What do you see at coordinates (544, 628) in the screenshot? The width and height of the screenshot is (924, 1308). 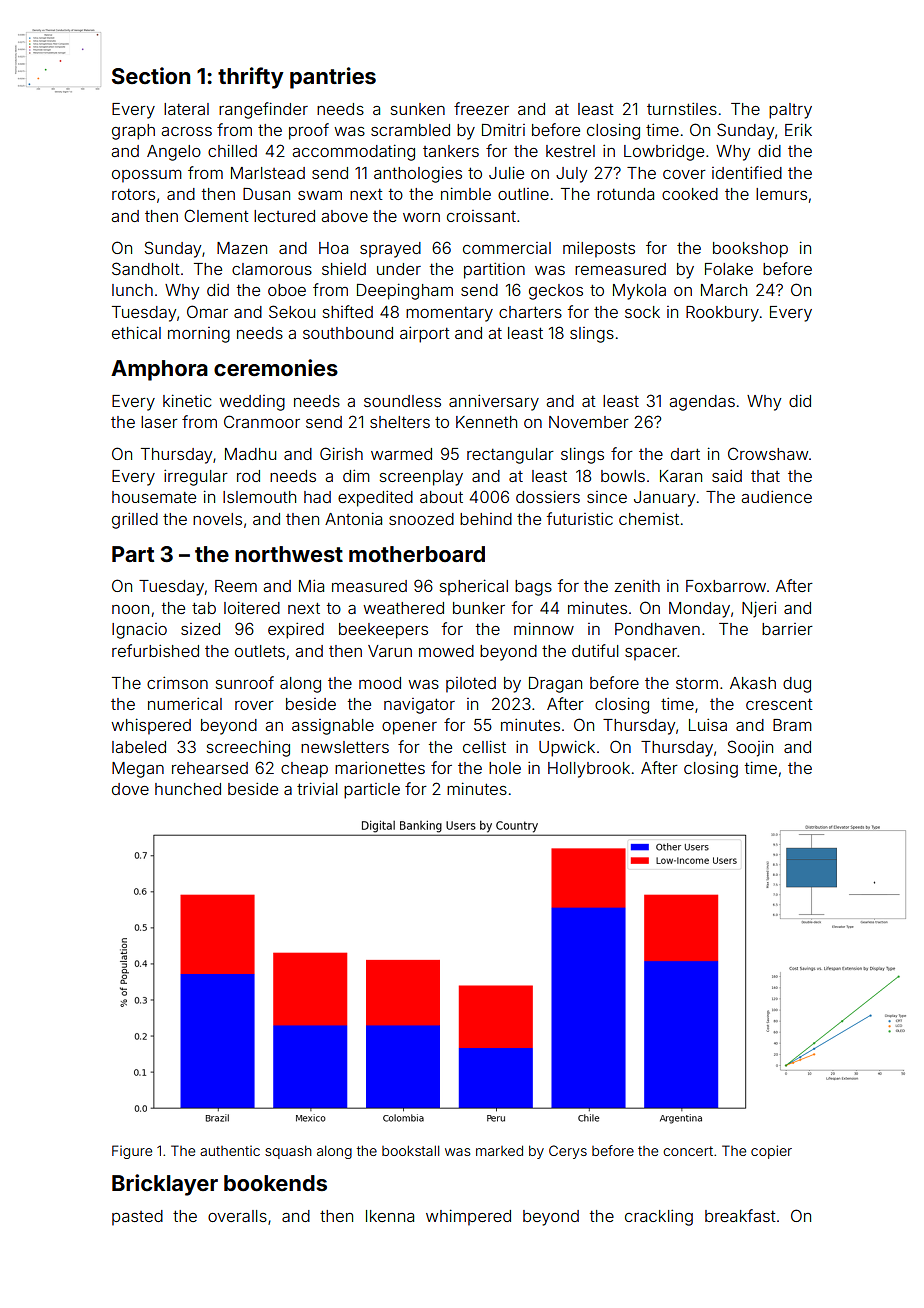 I see `minnow` at bounding box center [544, 628].
